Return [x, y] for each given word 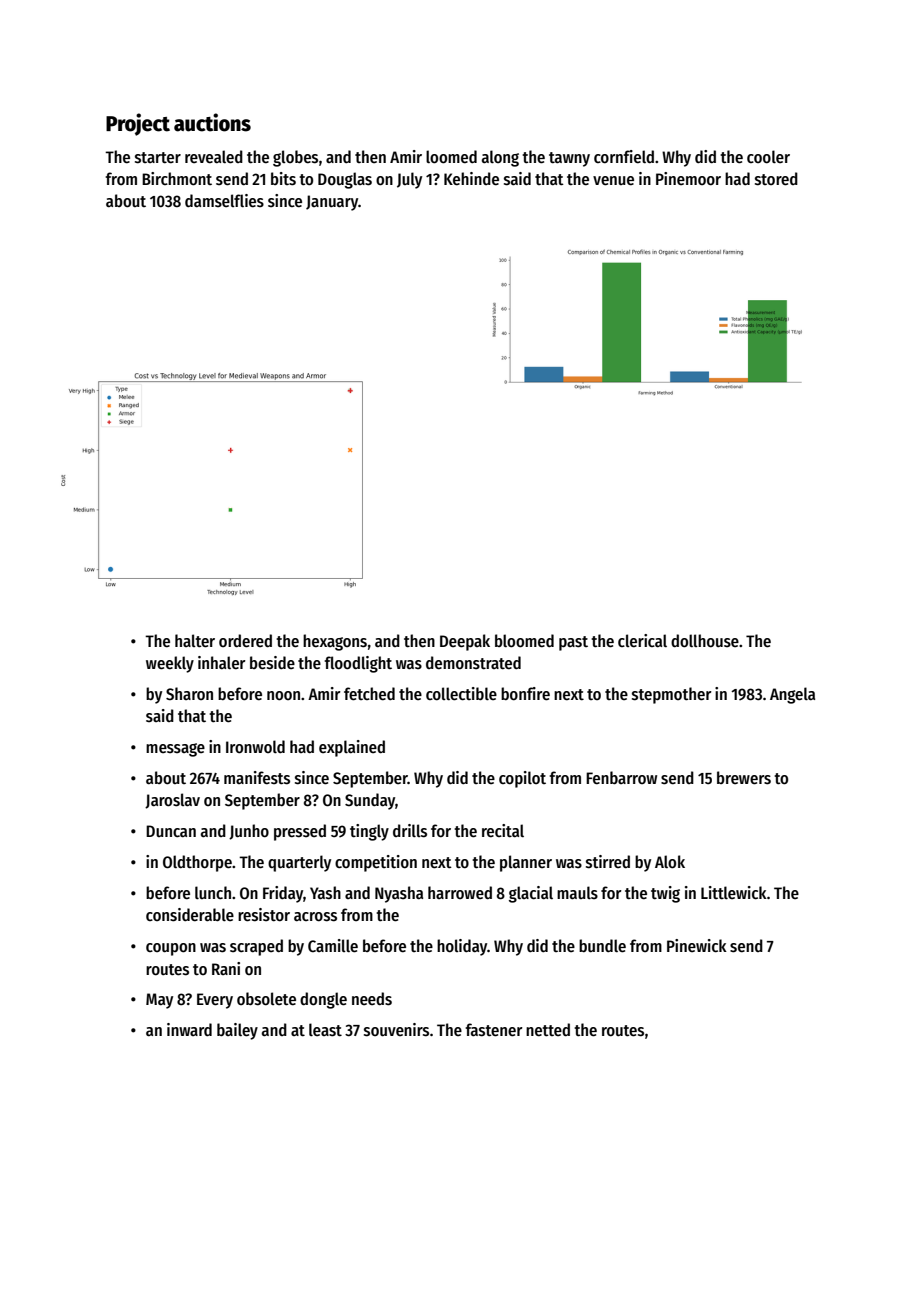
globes [295, 158]
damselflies [224, 201]
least [325, 1030]
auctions [212, 122]
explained [352, 748]
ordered [245, 641]
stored [776, 179]
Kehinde [471, 179]
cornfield [624, 157]
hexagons [335, 642]
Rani [226, 968]
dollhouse [705, 641]
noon [283, 696]
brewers [744, 778]
